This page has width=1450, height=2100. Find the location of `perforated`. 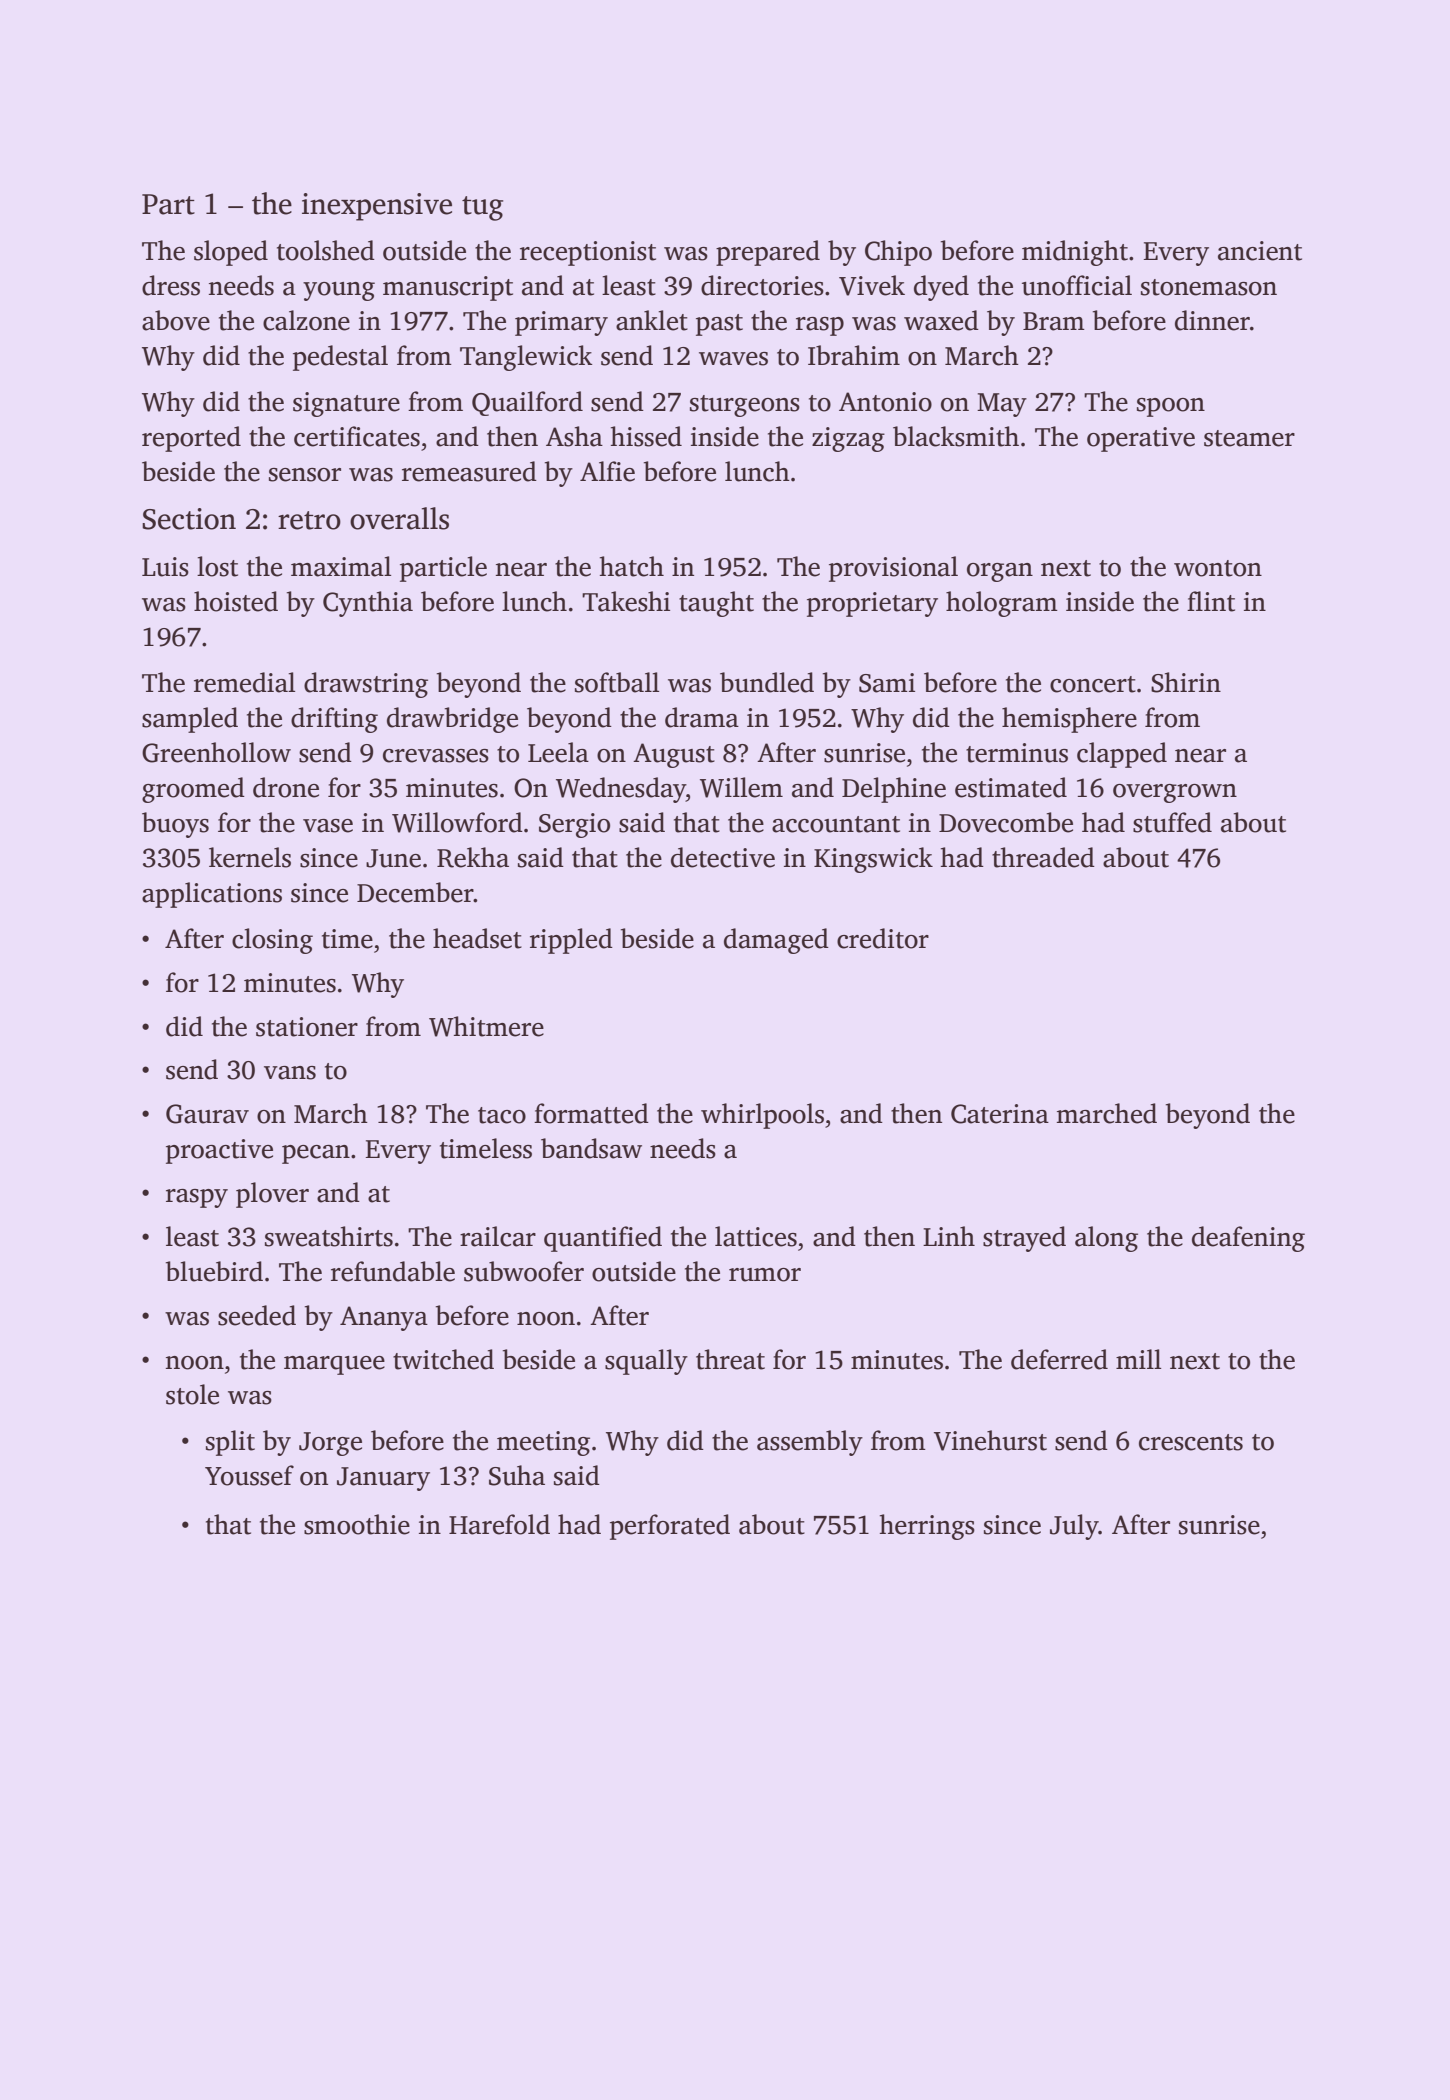

perforated is located at coordinates (670, 1527).
